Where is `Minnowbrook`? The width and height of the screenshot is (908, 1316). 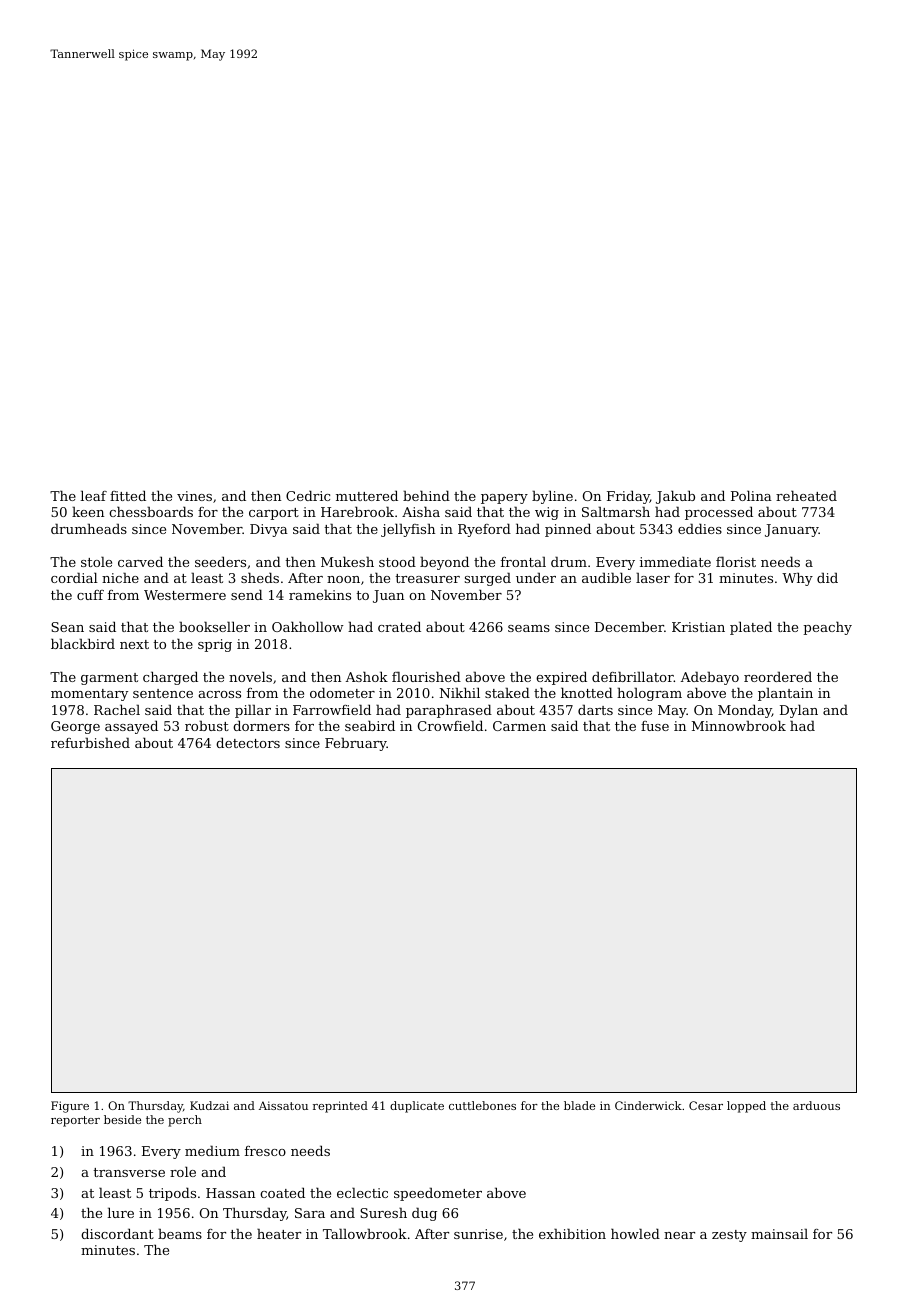 Minnowbrook is located at coordinates (739, 725).
